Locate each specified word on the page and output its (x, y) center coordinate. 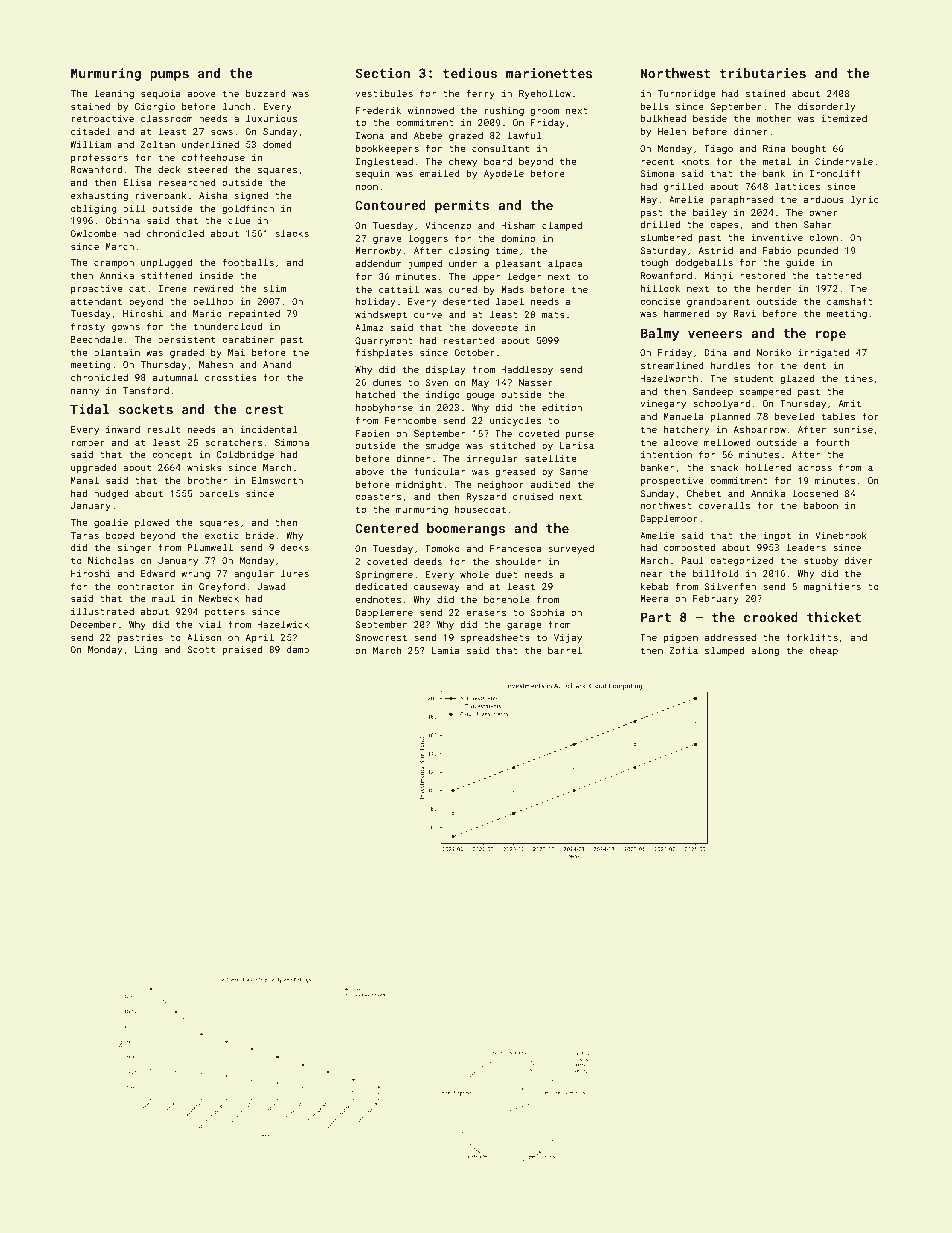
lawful (524, 135)
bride (260, 535)
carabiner (248, 339)
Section (382, 73)
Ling (146, 650)
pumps (169, 76)
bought (809, 149)
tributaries (763, 73)
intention (666, 454)
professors (99, 158)
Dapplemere (384, 613)
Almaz (369, 327)
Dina (715, 352)
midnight (419, 485)
